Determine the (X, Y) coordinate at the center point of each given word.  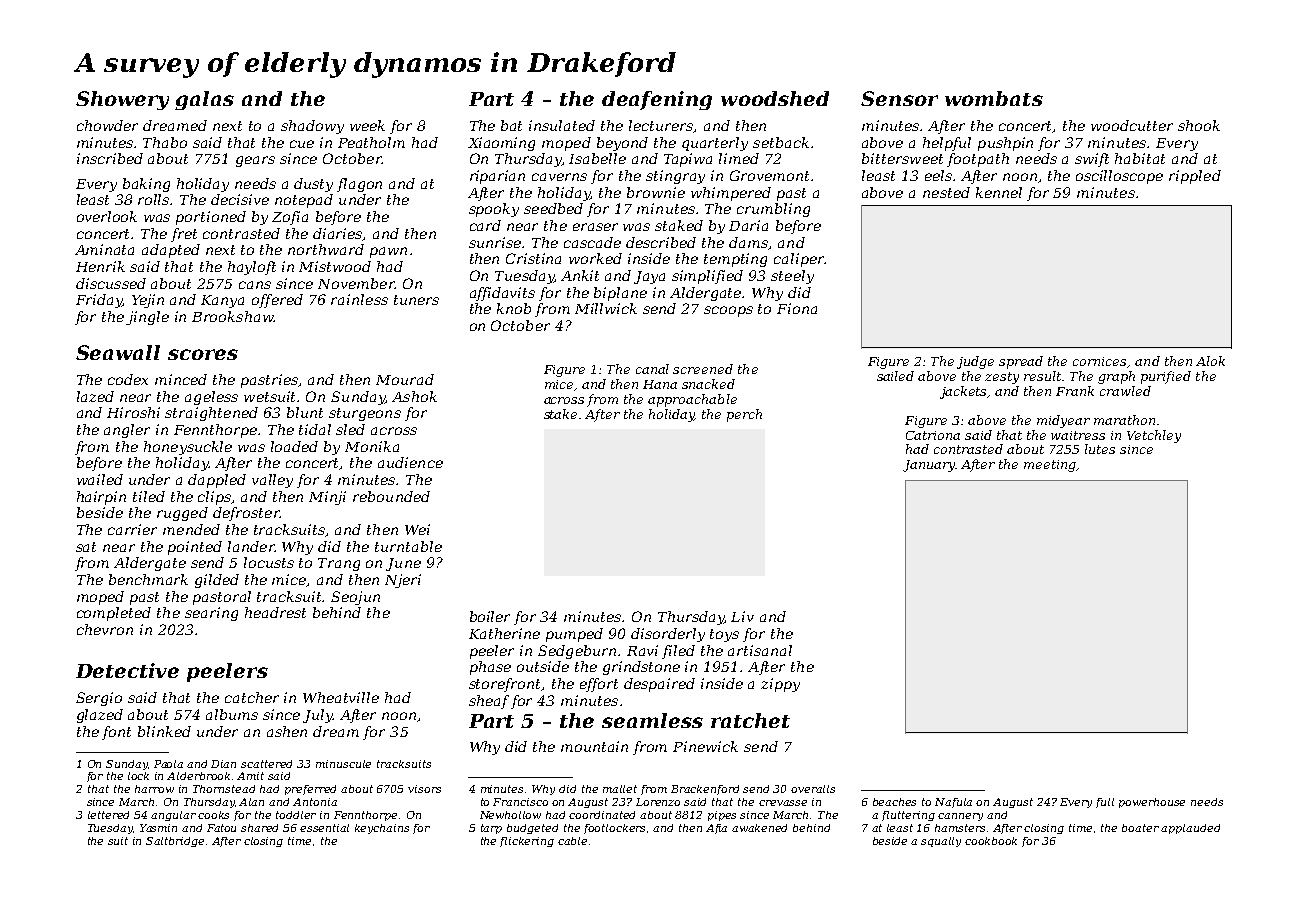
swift (1092, 160)
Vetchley (1154, 436)
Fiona (797, 308)
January (929, 466)
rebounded (391, 496)
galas (204, 100)
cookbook (991, 841)
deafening (657, 100)
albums (232, 714)
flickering (527, 842)
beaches (894, 802)
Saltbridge (175, 842)
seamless (652, 720)
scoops (728, 311)
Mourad (405, 379)
